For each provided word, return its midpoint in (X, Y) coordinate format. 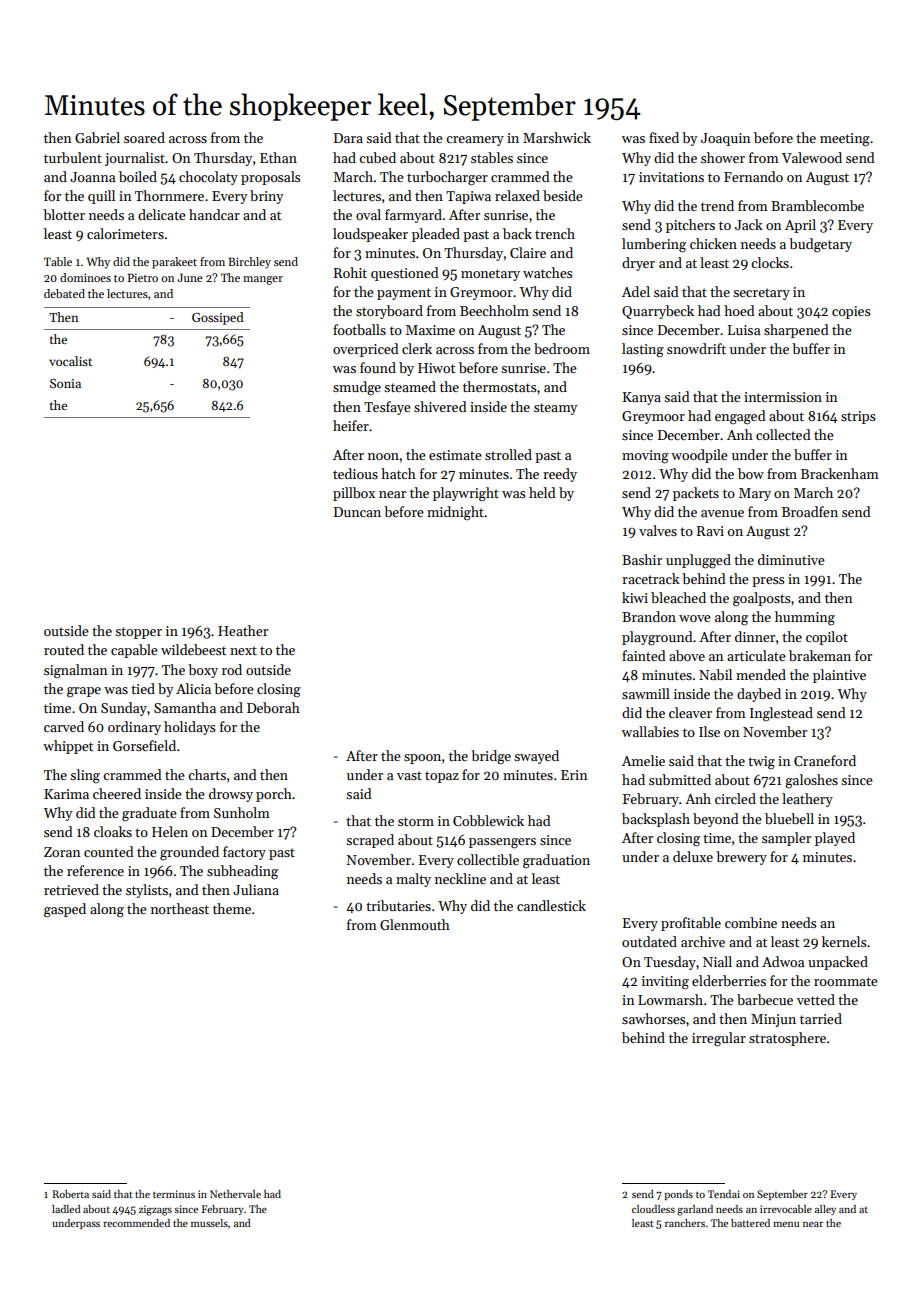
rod (232, 669)
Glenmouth (415, 924)
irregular (719, 1039)
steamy (555, 409)
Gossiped (218, 318)
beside (563, 195)
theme (232, 908)
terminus (174, 1194)
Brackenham (840, 473)
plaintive (839, 676)
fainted (644, 655)
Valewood (812, 157)
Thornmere (169, 195)
